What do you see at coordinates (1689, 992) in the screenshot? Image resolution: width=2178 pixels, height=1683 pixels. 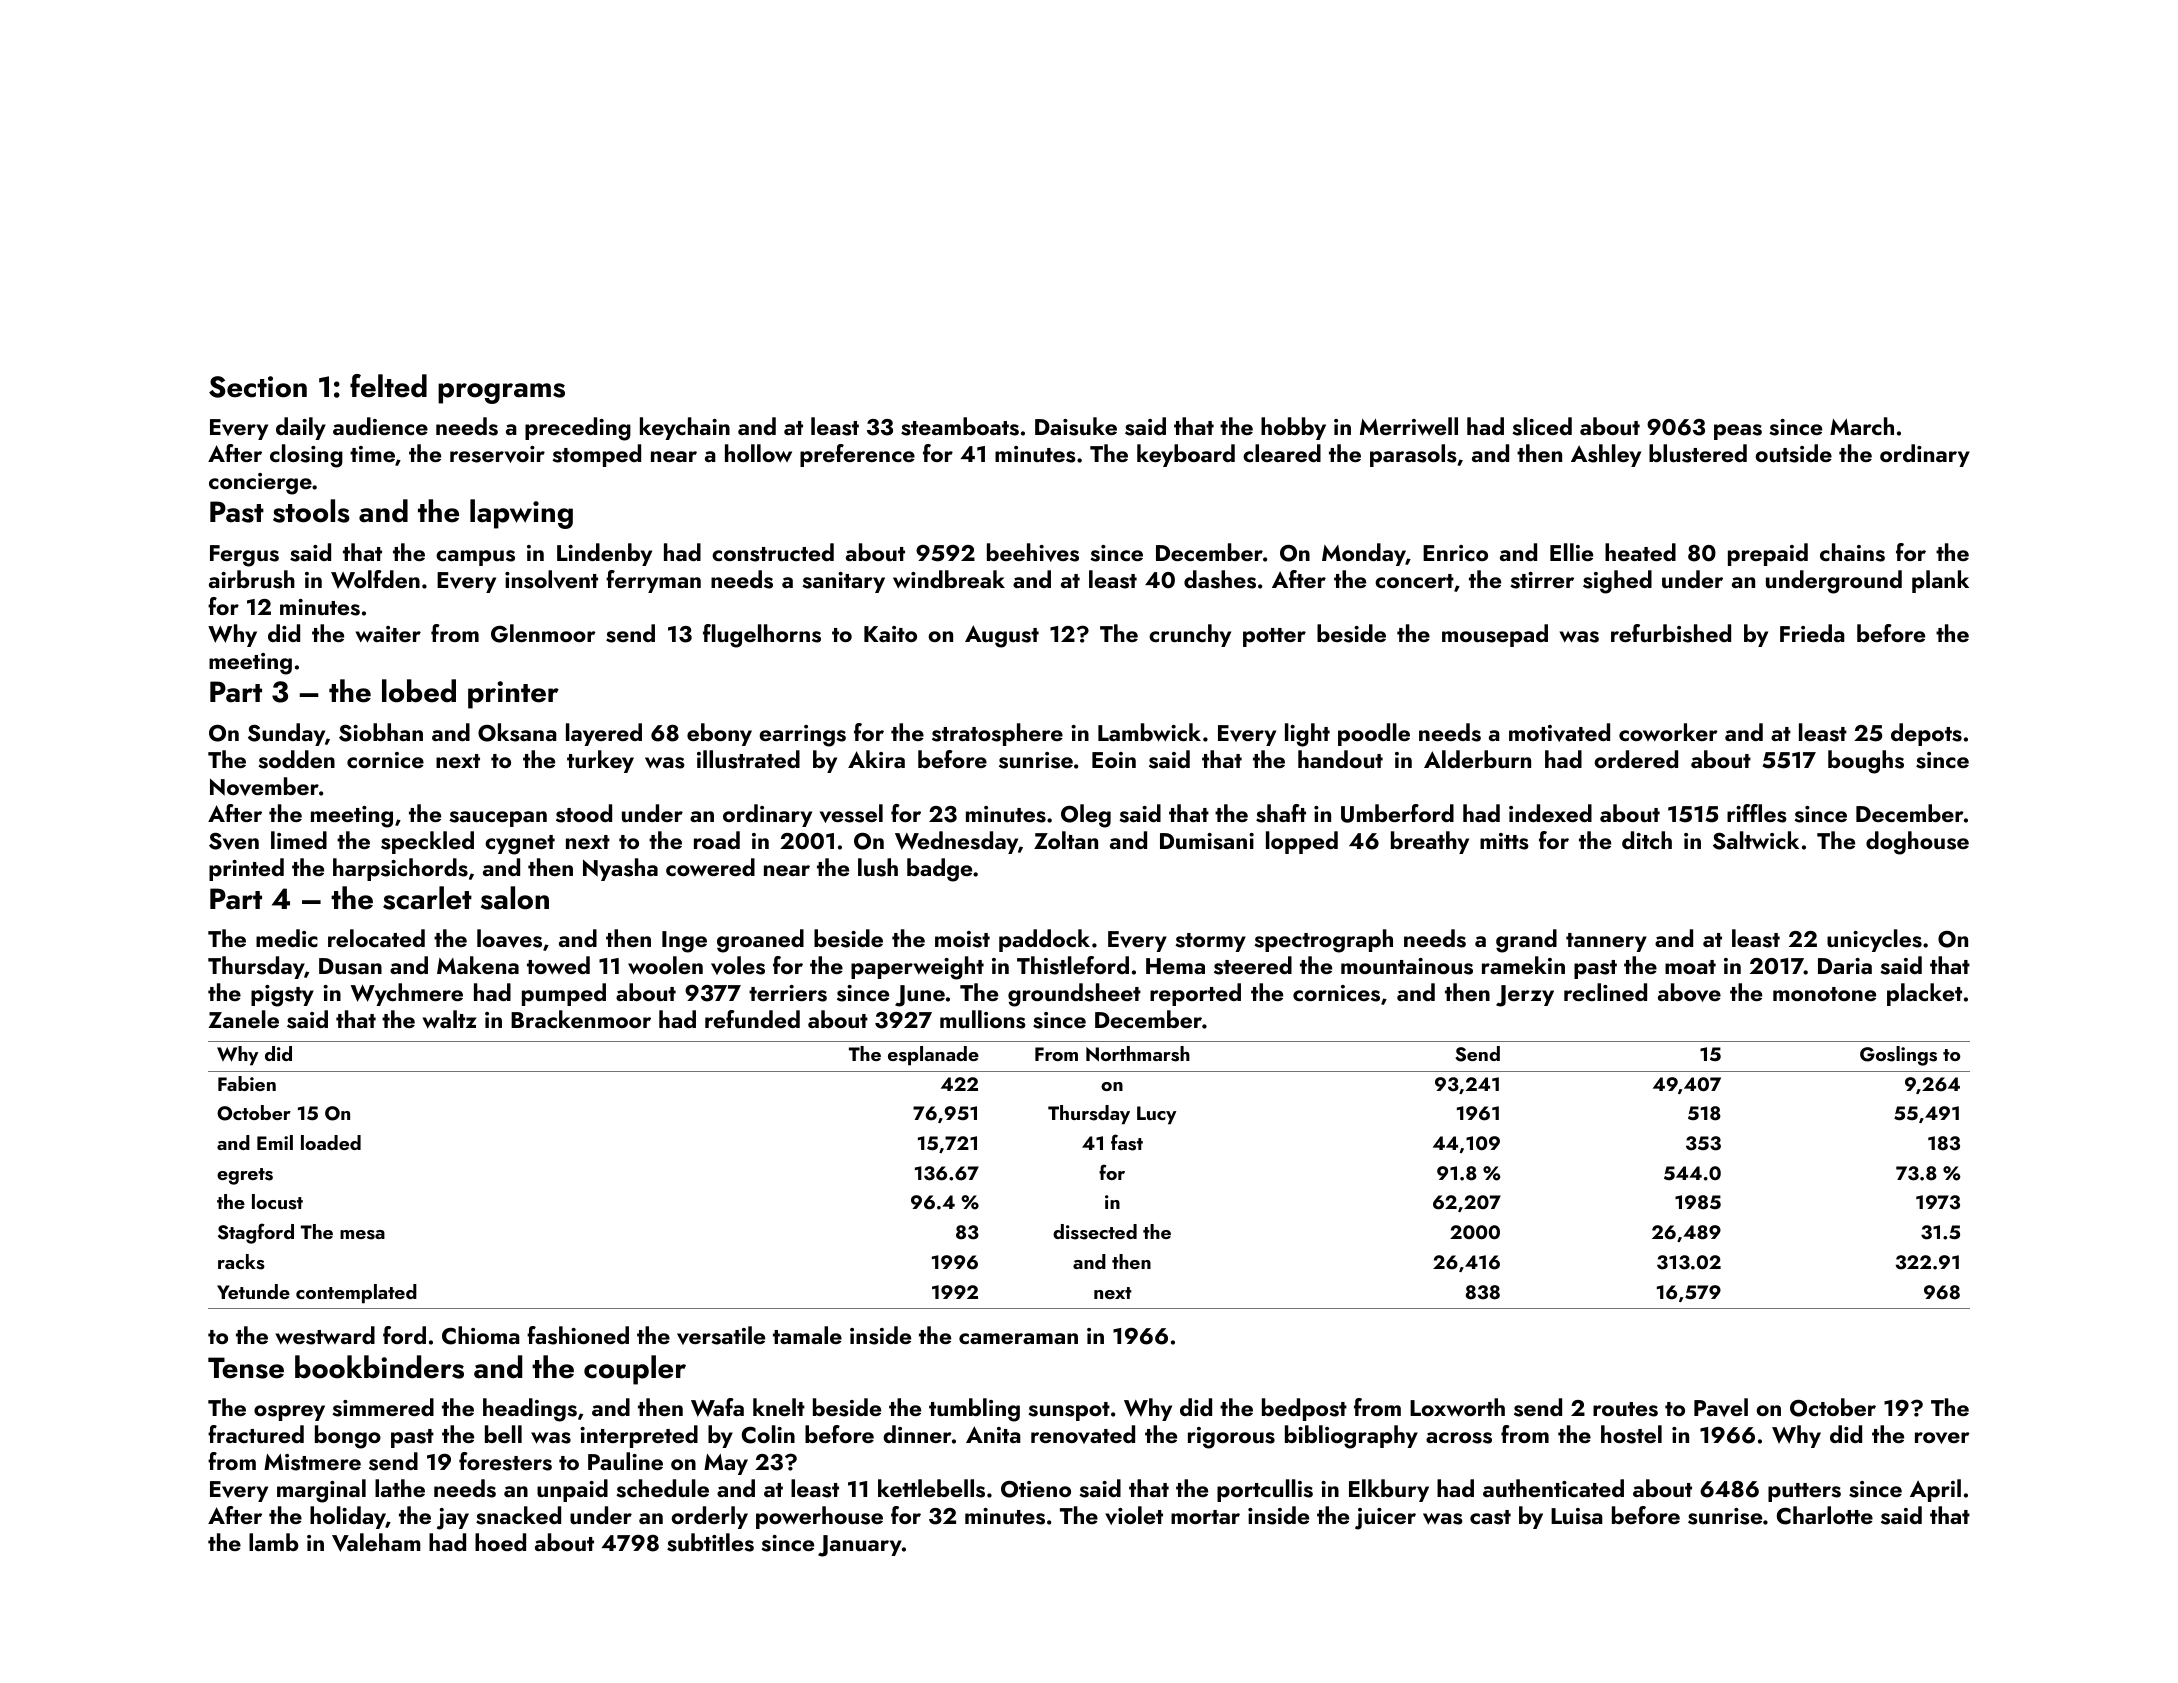 I see `above` at bounding box center [1689, 992].
